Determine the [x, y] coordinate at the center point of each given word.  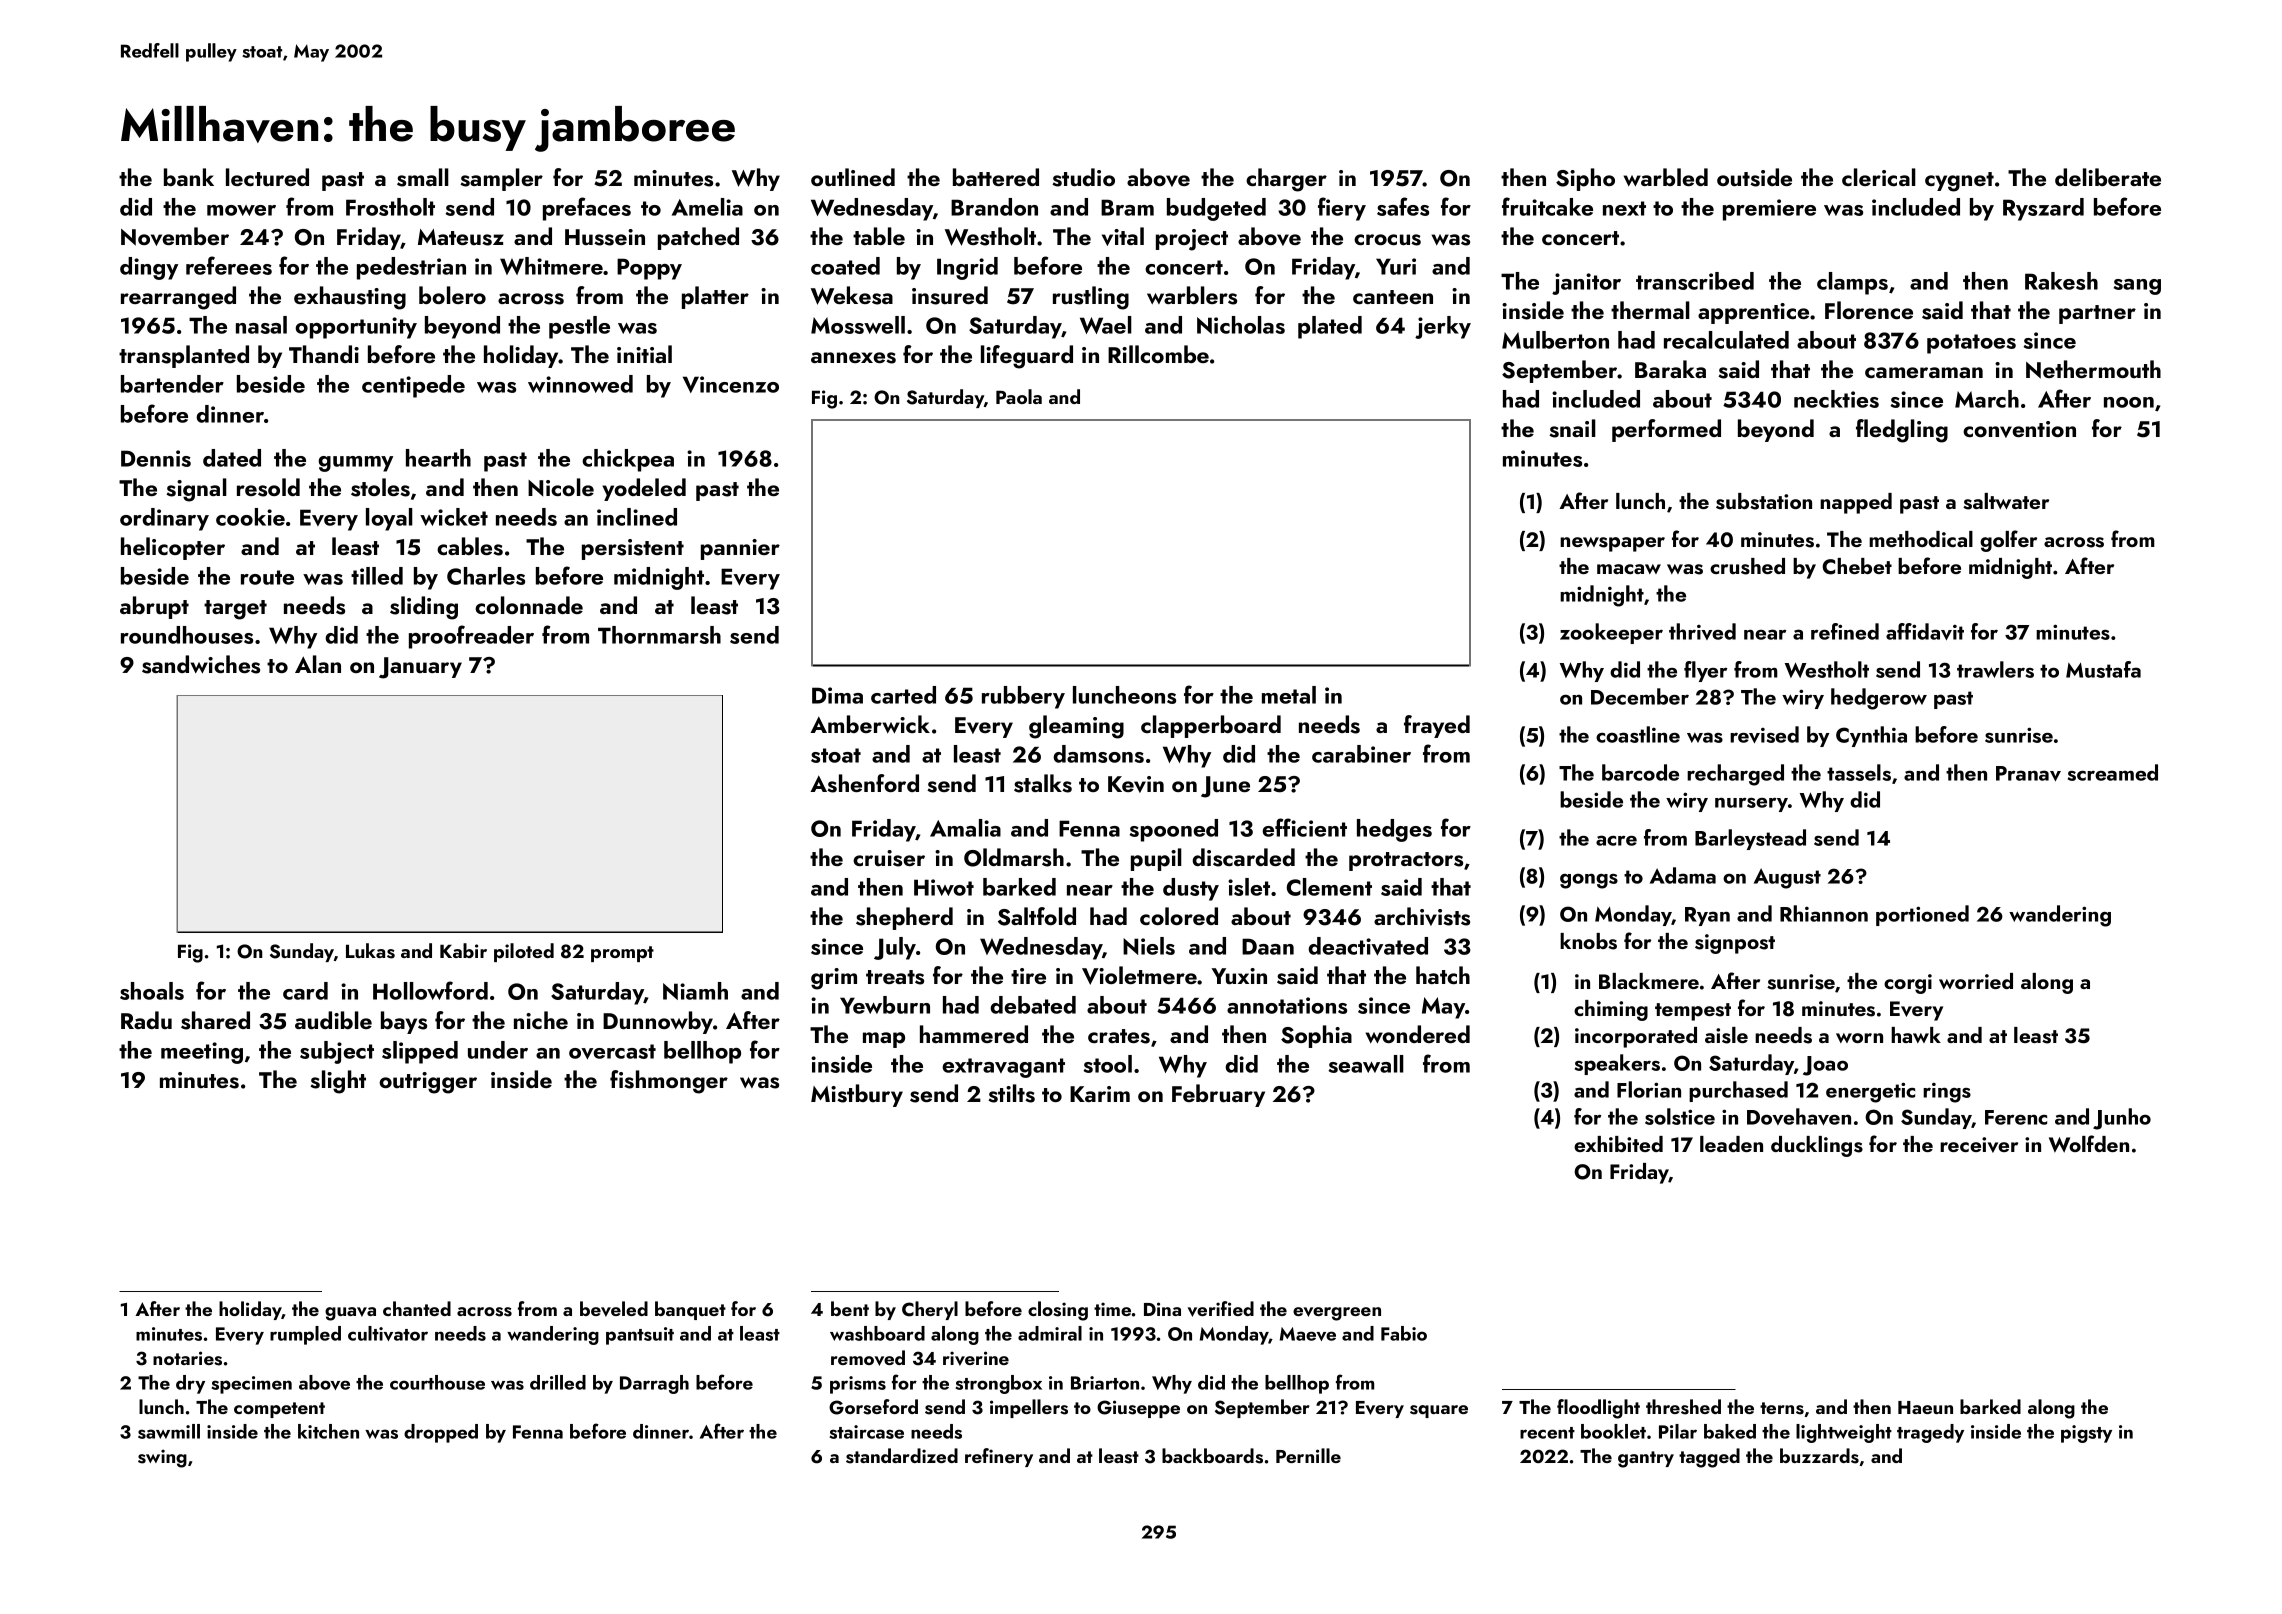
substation [1764, 501]
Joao [1825, 1066]
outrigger [428, 1083]
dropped [441, 1433]
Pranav [2028, 773]
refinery [999, 1457]
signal [196, 490]
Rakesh [2061, 281]
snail [1572, 428]
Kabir [463, 950]
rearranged [178, 298]
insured [950, 295]
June [1225, 787]
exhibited [1618, 1144]
